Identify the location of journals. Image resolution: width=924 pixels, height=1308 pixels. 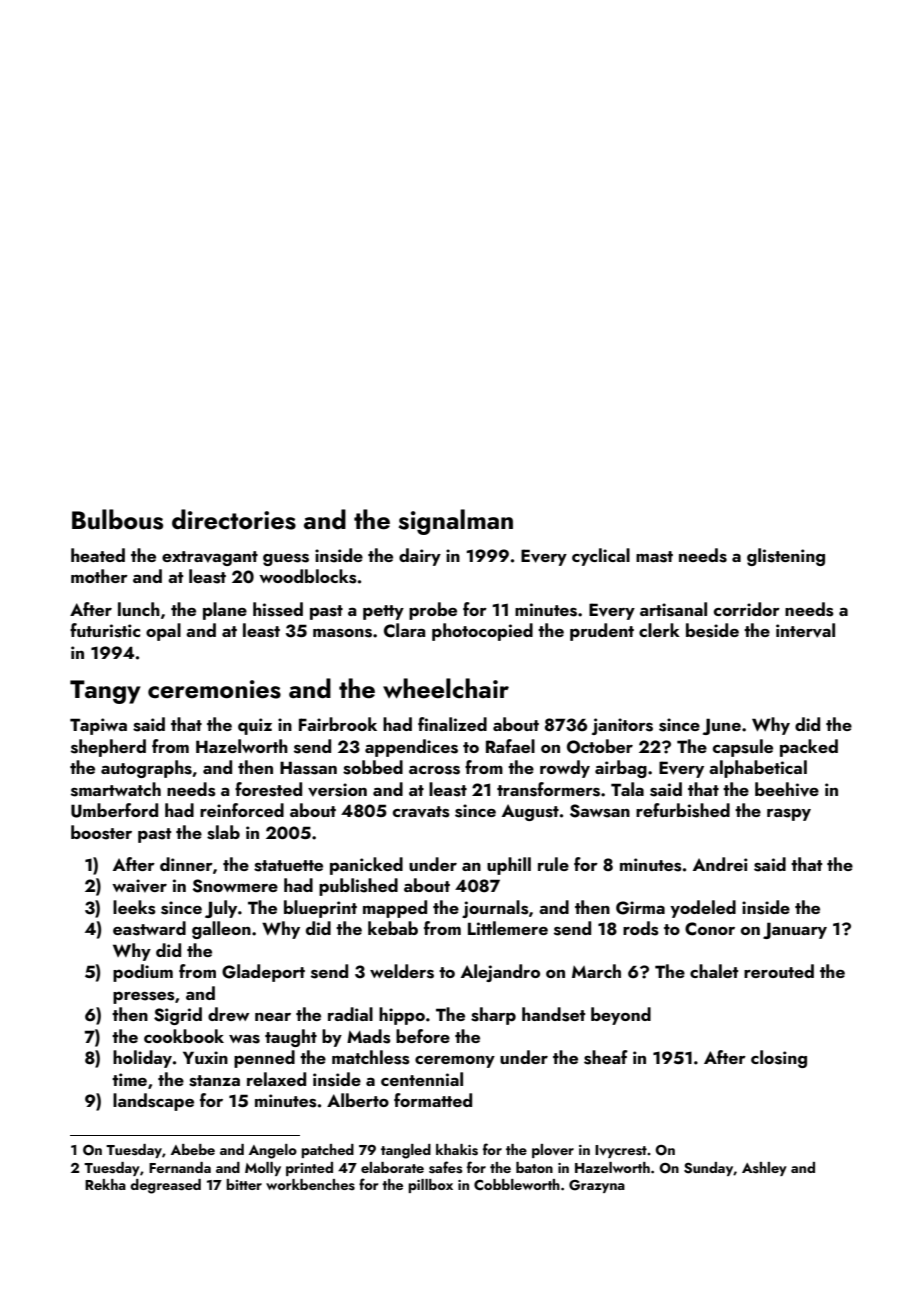
(495, 909).
